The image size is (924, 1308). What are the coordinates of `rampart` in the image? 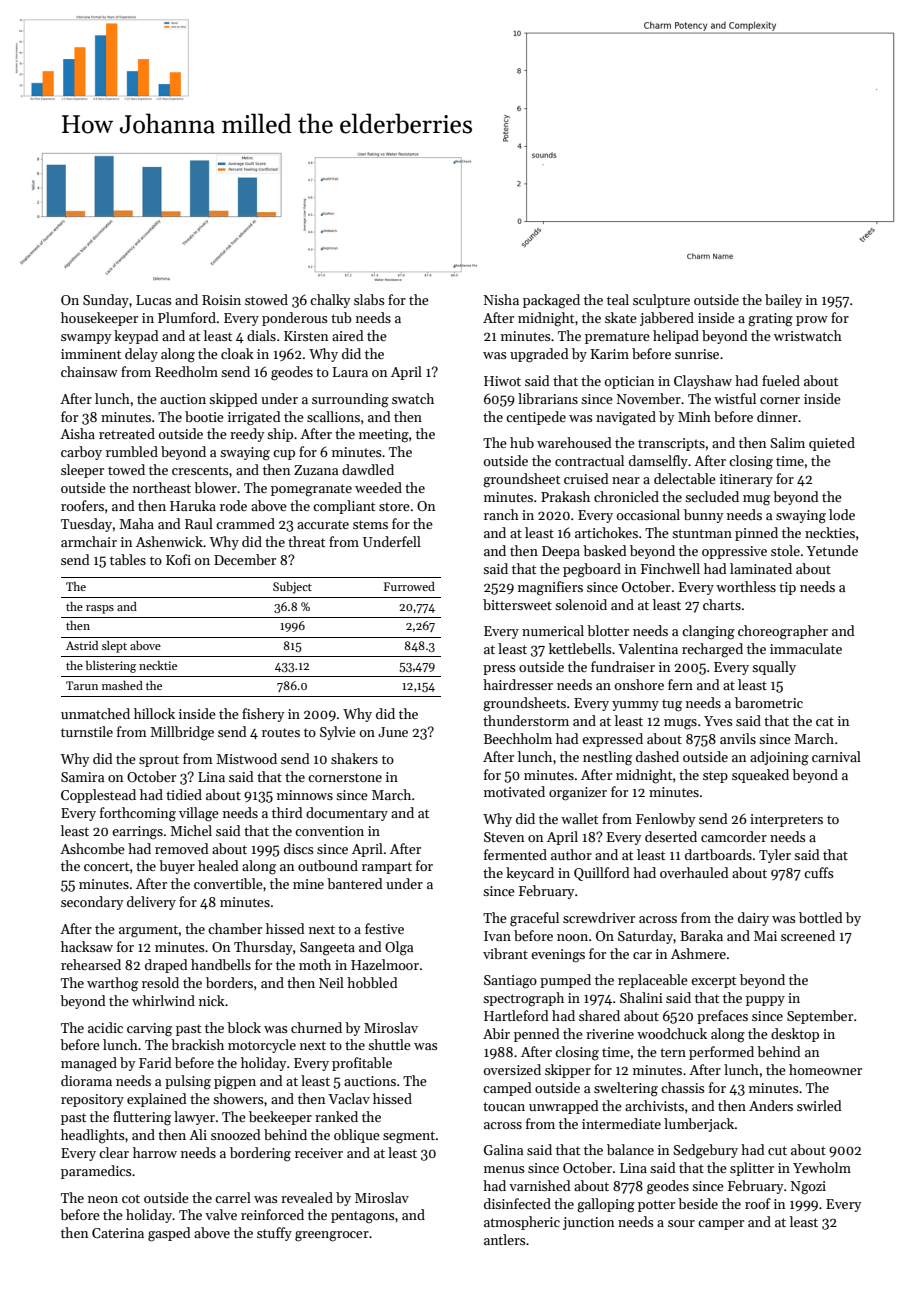 It's located at (387, 868).
